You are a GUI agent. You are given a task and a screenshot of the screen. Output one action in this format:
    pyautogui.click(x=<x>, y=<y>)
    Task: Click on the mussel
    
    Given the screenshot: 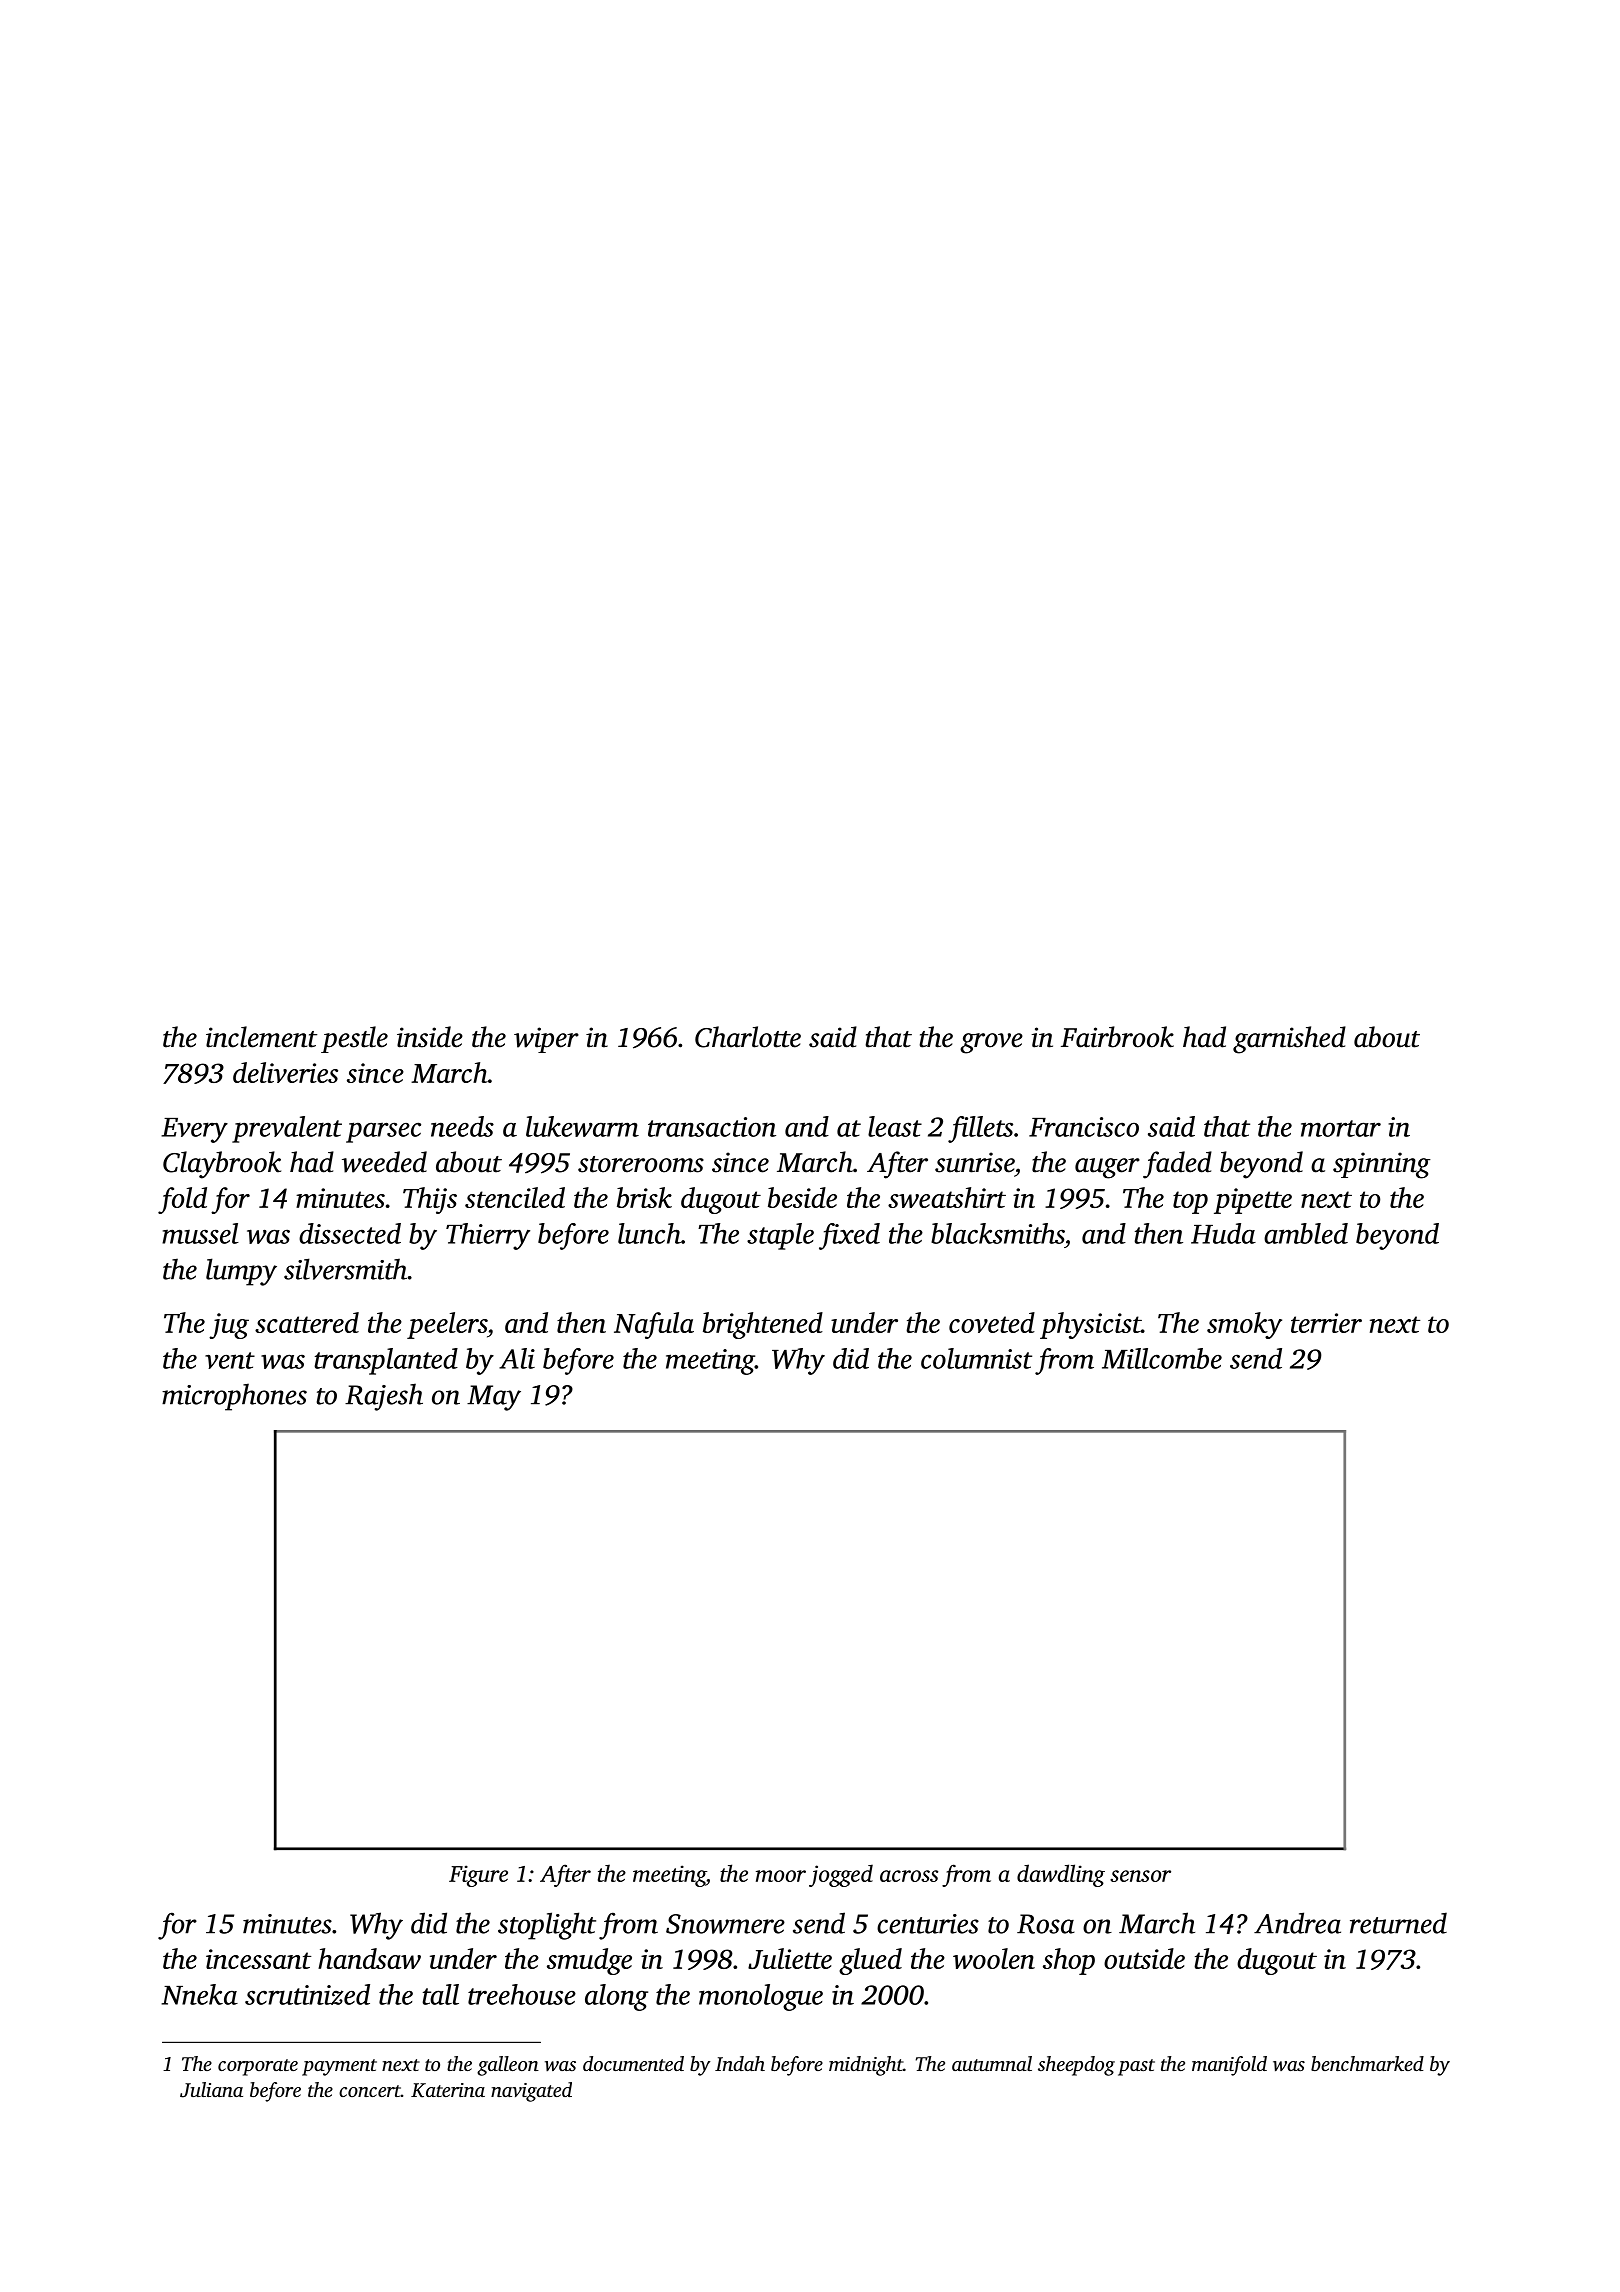 What is the action you would take?
    pyautogui.click(x=200, y=1233)
